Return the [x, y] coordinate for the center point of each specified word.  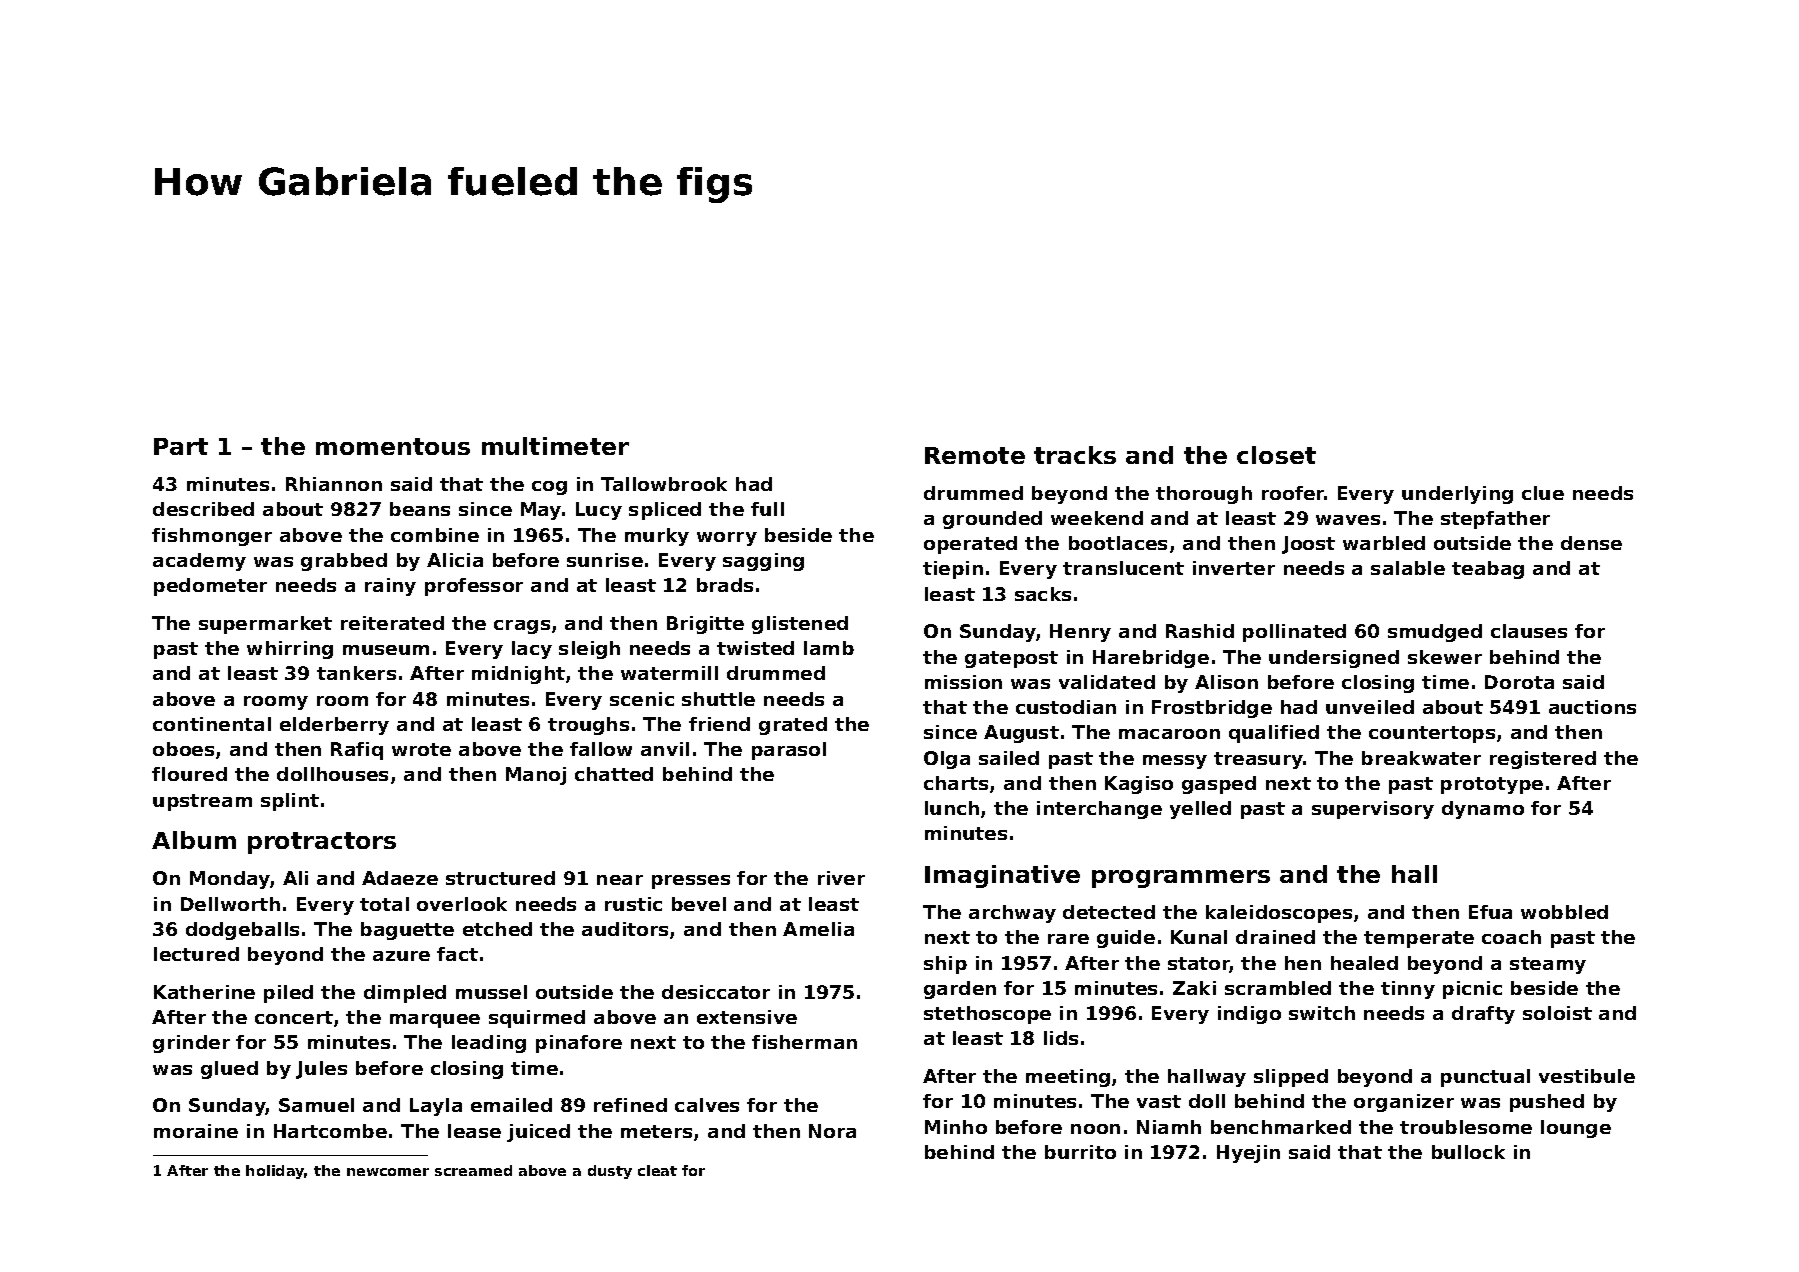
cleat [657, 1170]
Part [181, 446]
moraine [196, 1131]
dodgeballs [242, 931]
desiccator [716, 992]
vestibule [1587, 1076]
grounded [992, 520]
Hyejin [1248, 1154]
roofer [1293, 493]
